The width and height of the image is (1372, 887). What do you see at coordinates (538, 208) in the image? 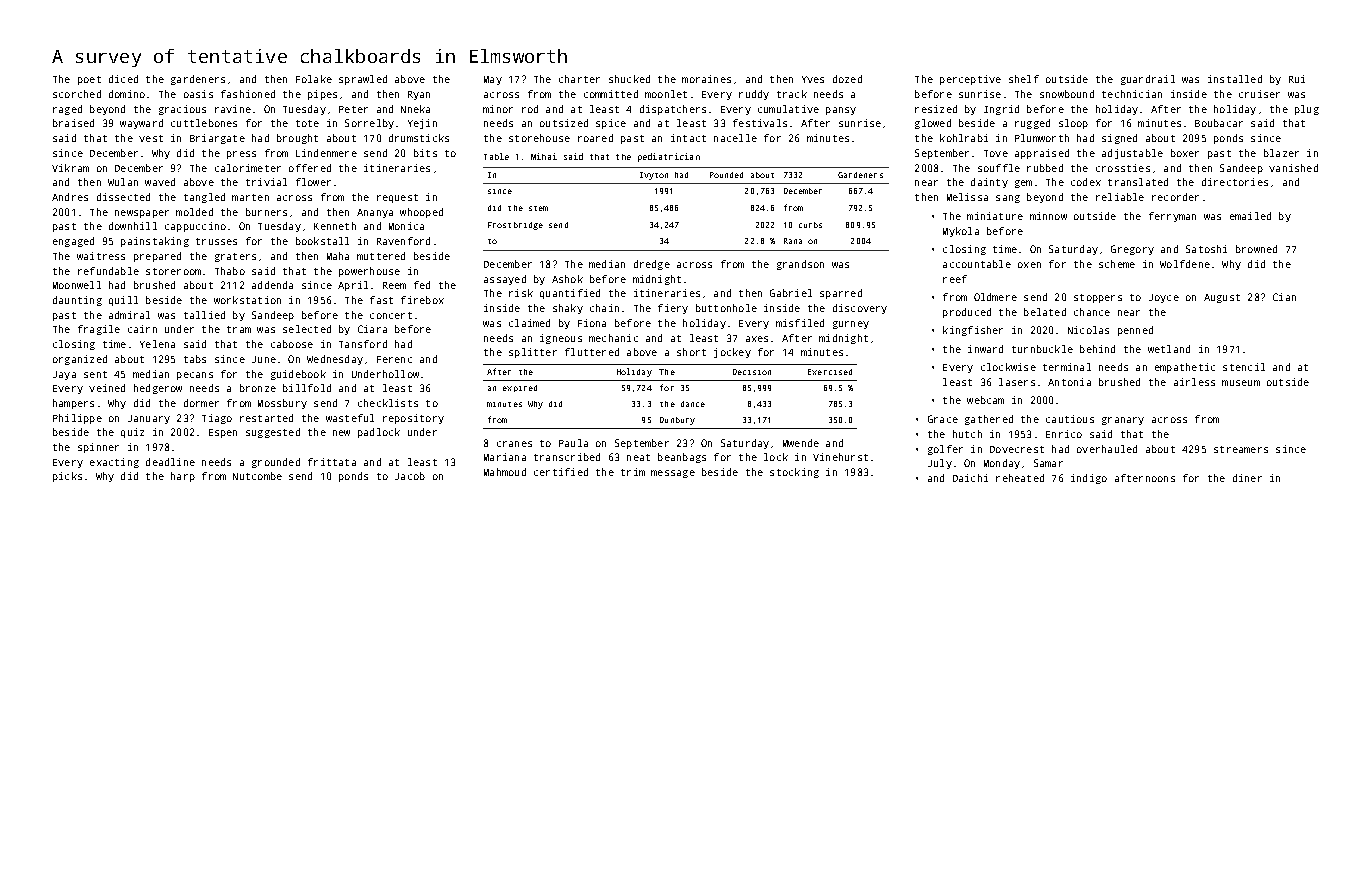
I see `stem` at bounding box center [538, 208].
